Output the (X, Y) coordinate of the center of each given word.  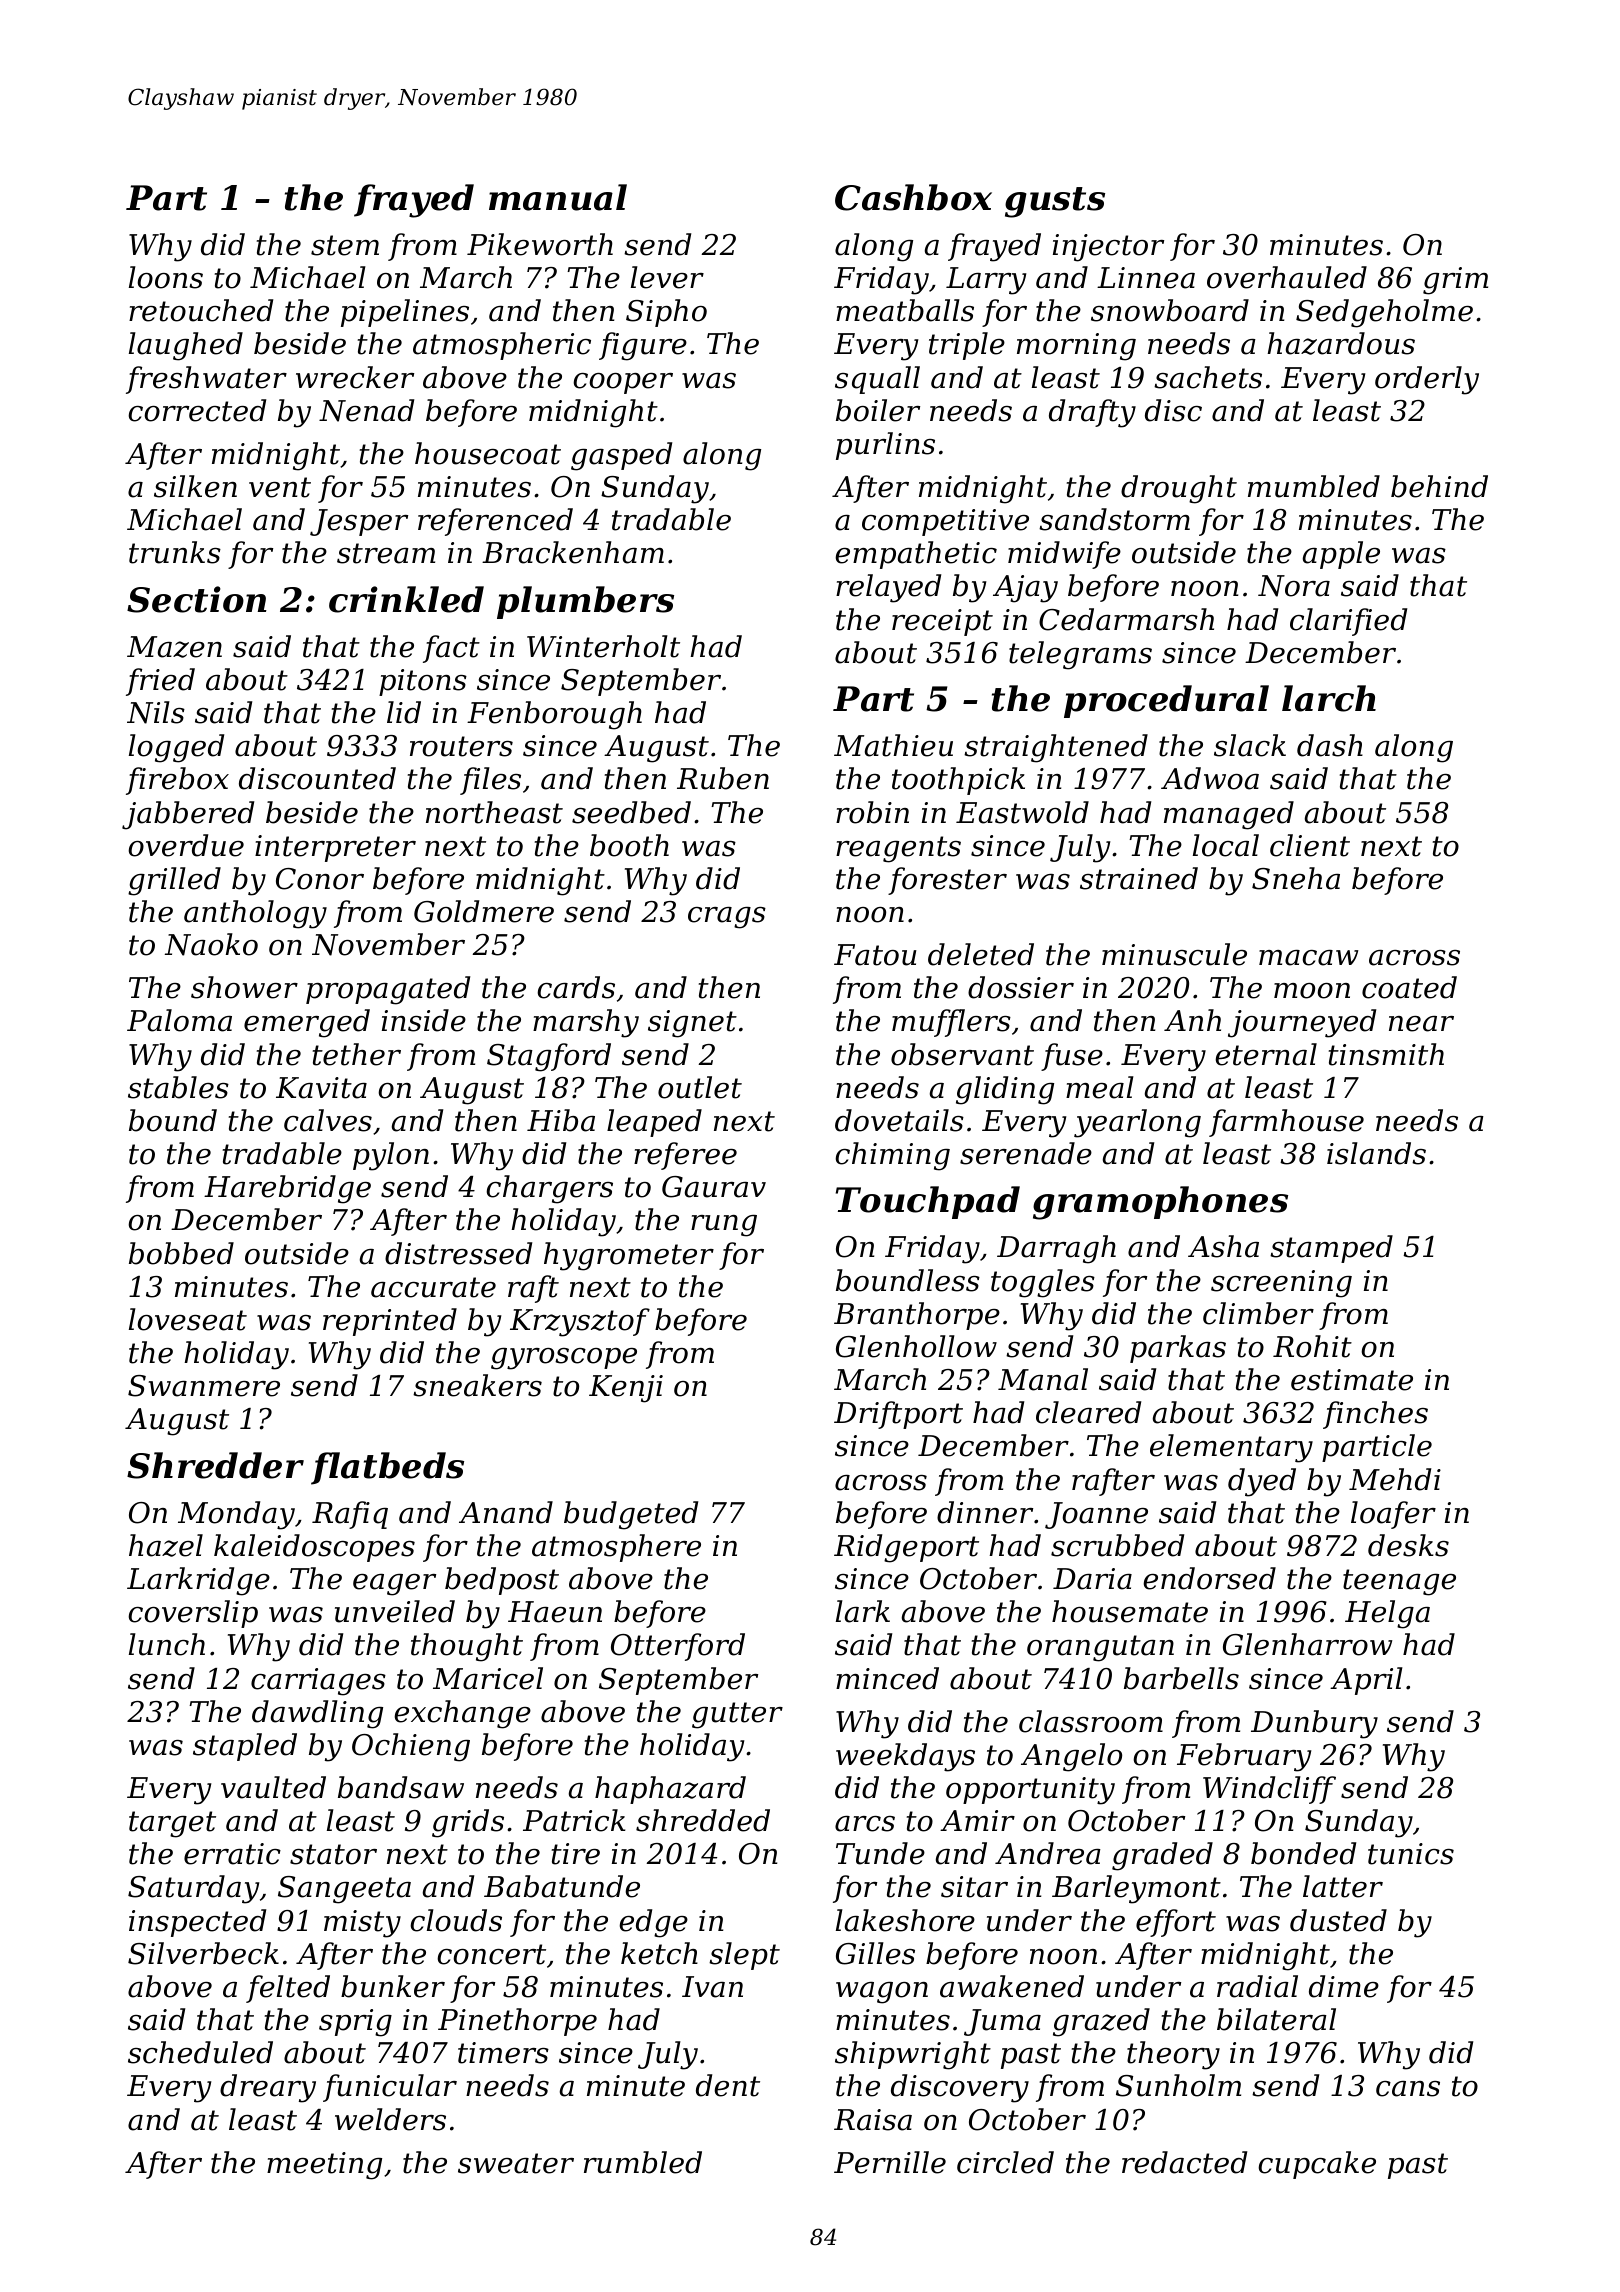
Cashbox (913, 197)
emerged (307, 1023)
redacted (1184, 2162)
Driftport (898, 1415)
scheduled (200, 2052)
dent (728, 2085)
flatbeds (387, 1468)
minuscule (1174, 954)
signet (692, 1024)
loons (166, 277)
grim (1455, 281)
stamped (1331, 1249)
